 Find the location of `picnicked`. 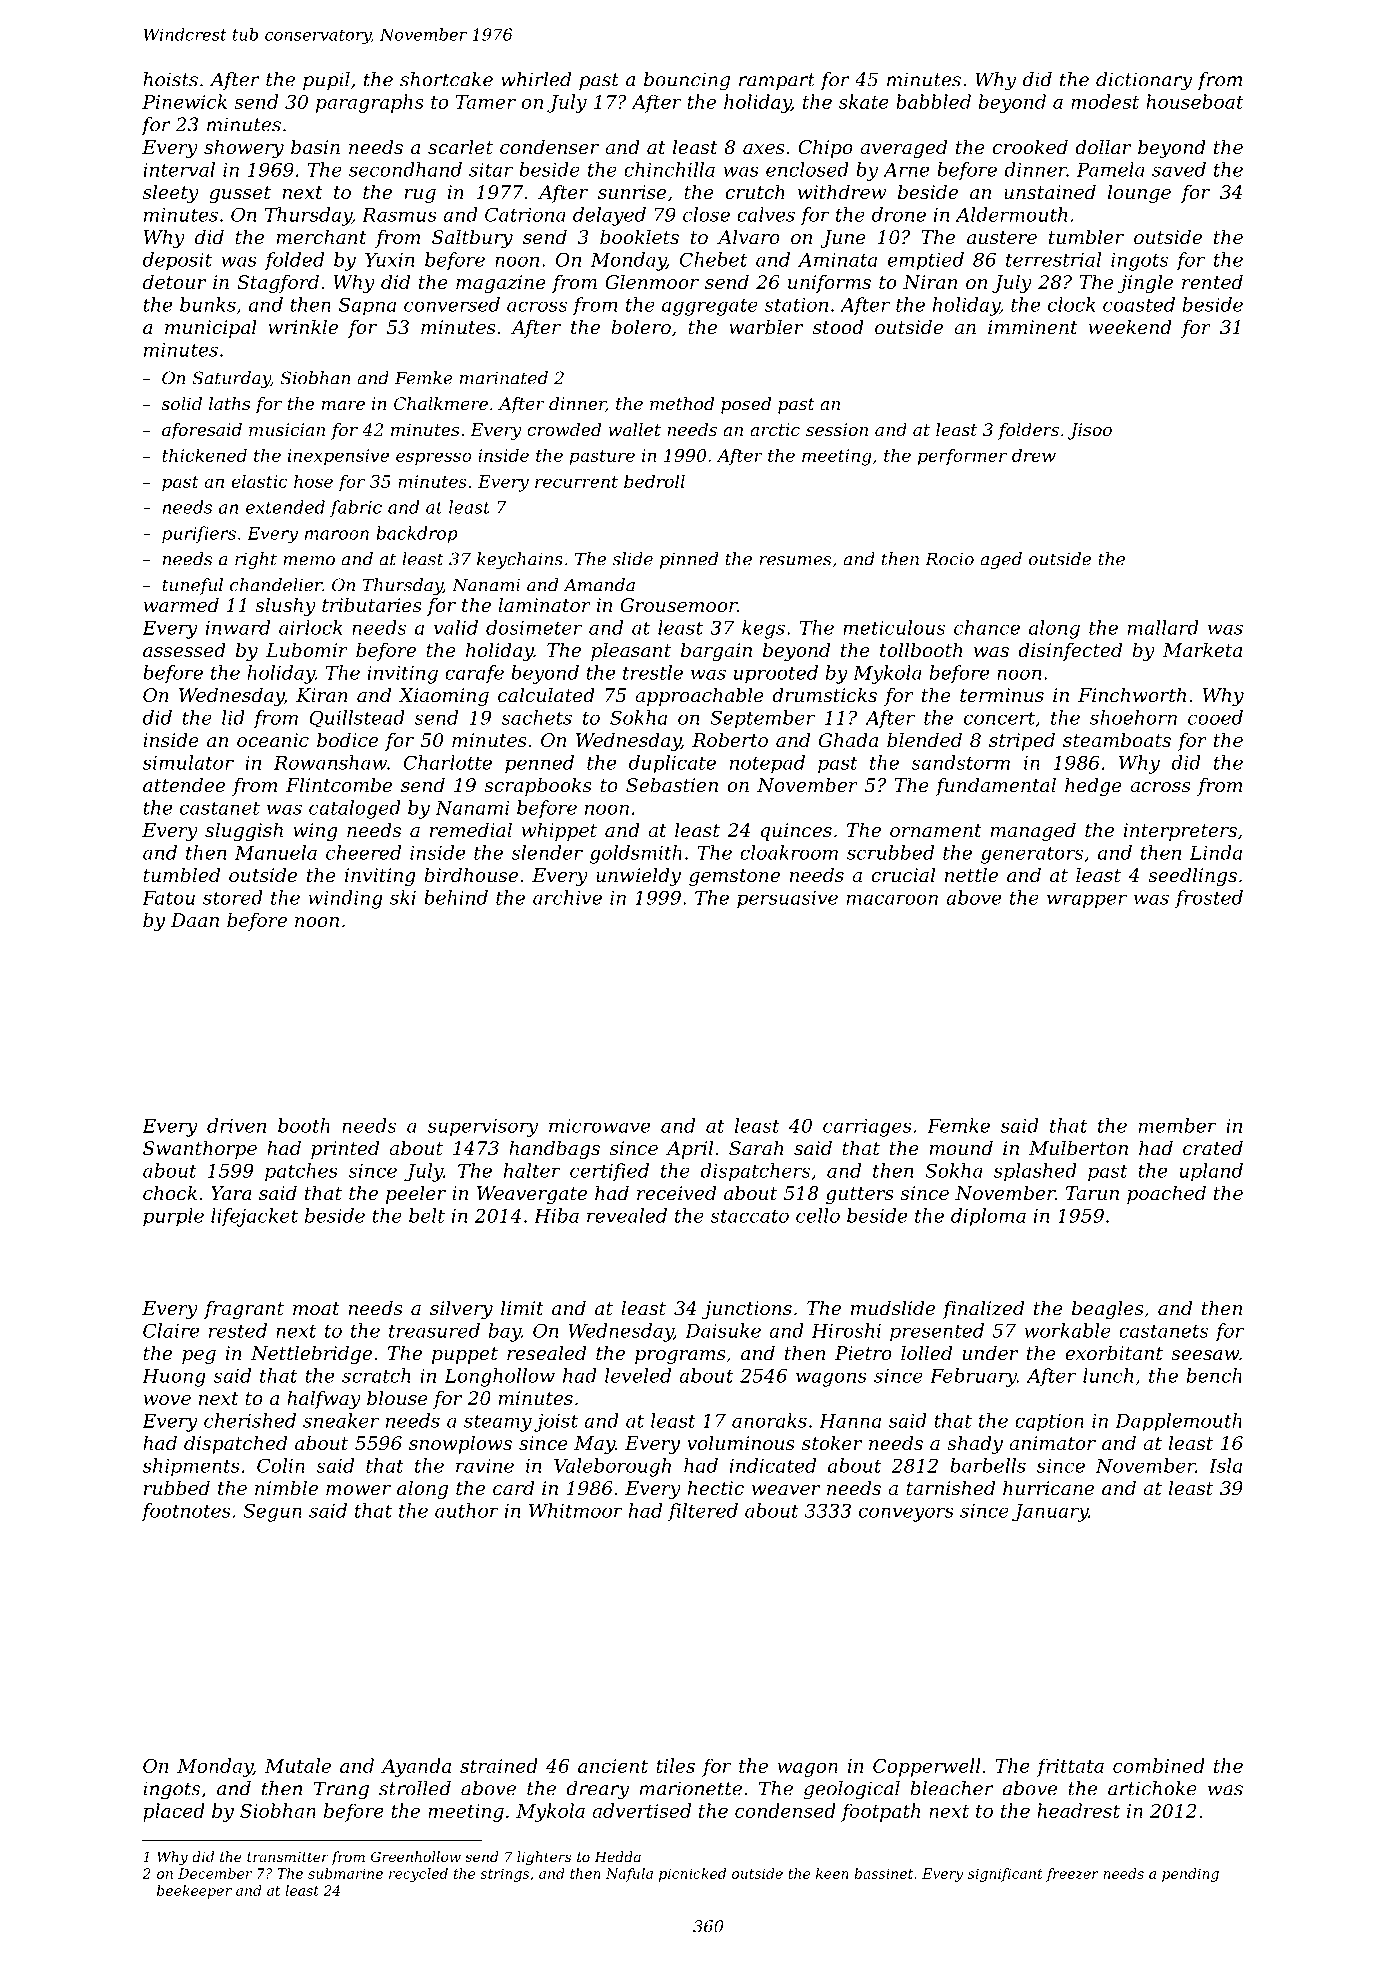

picnicked is located at coordinates (692, 1875).
